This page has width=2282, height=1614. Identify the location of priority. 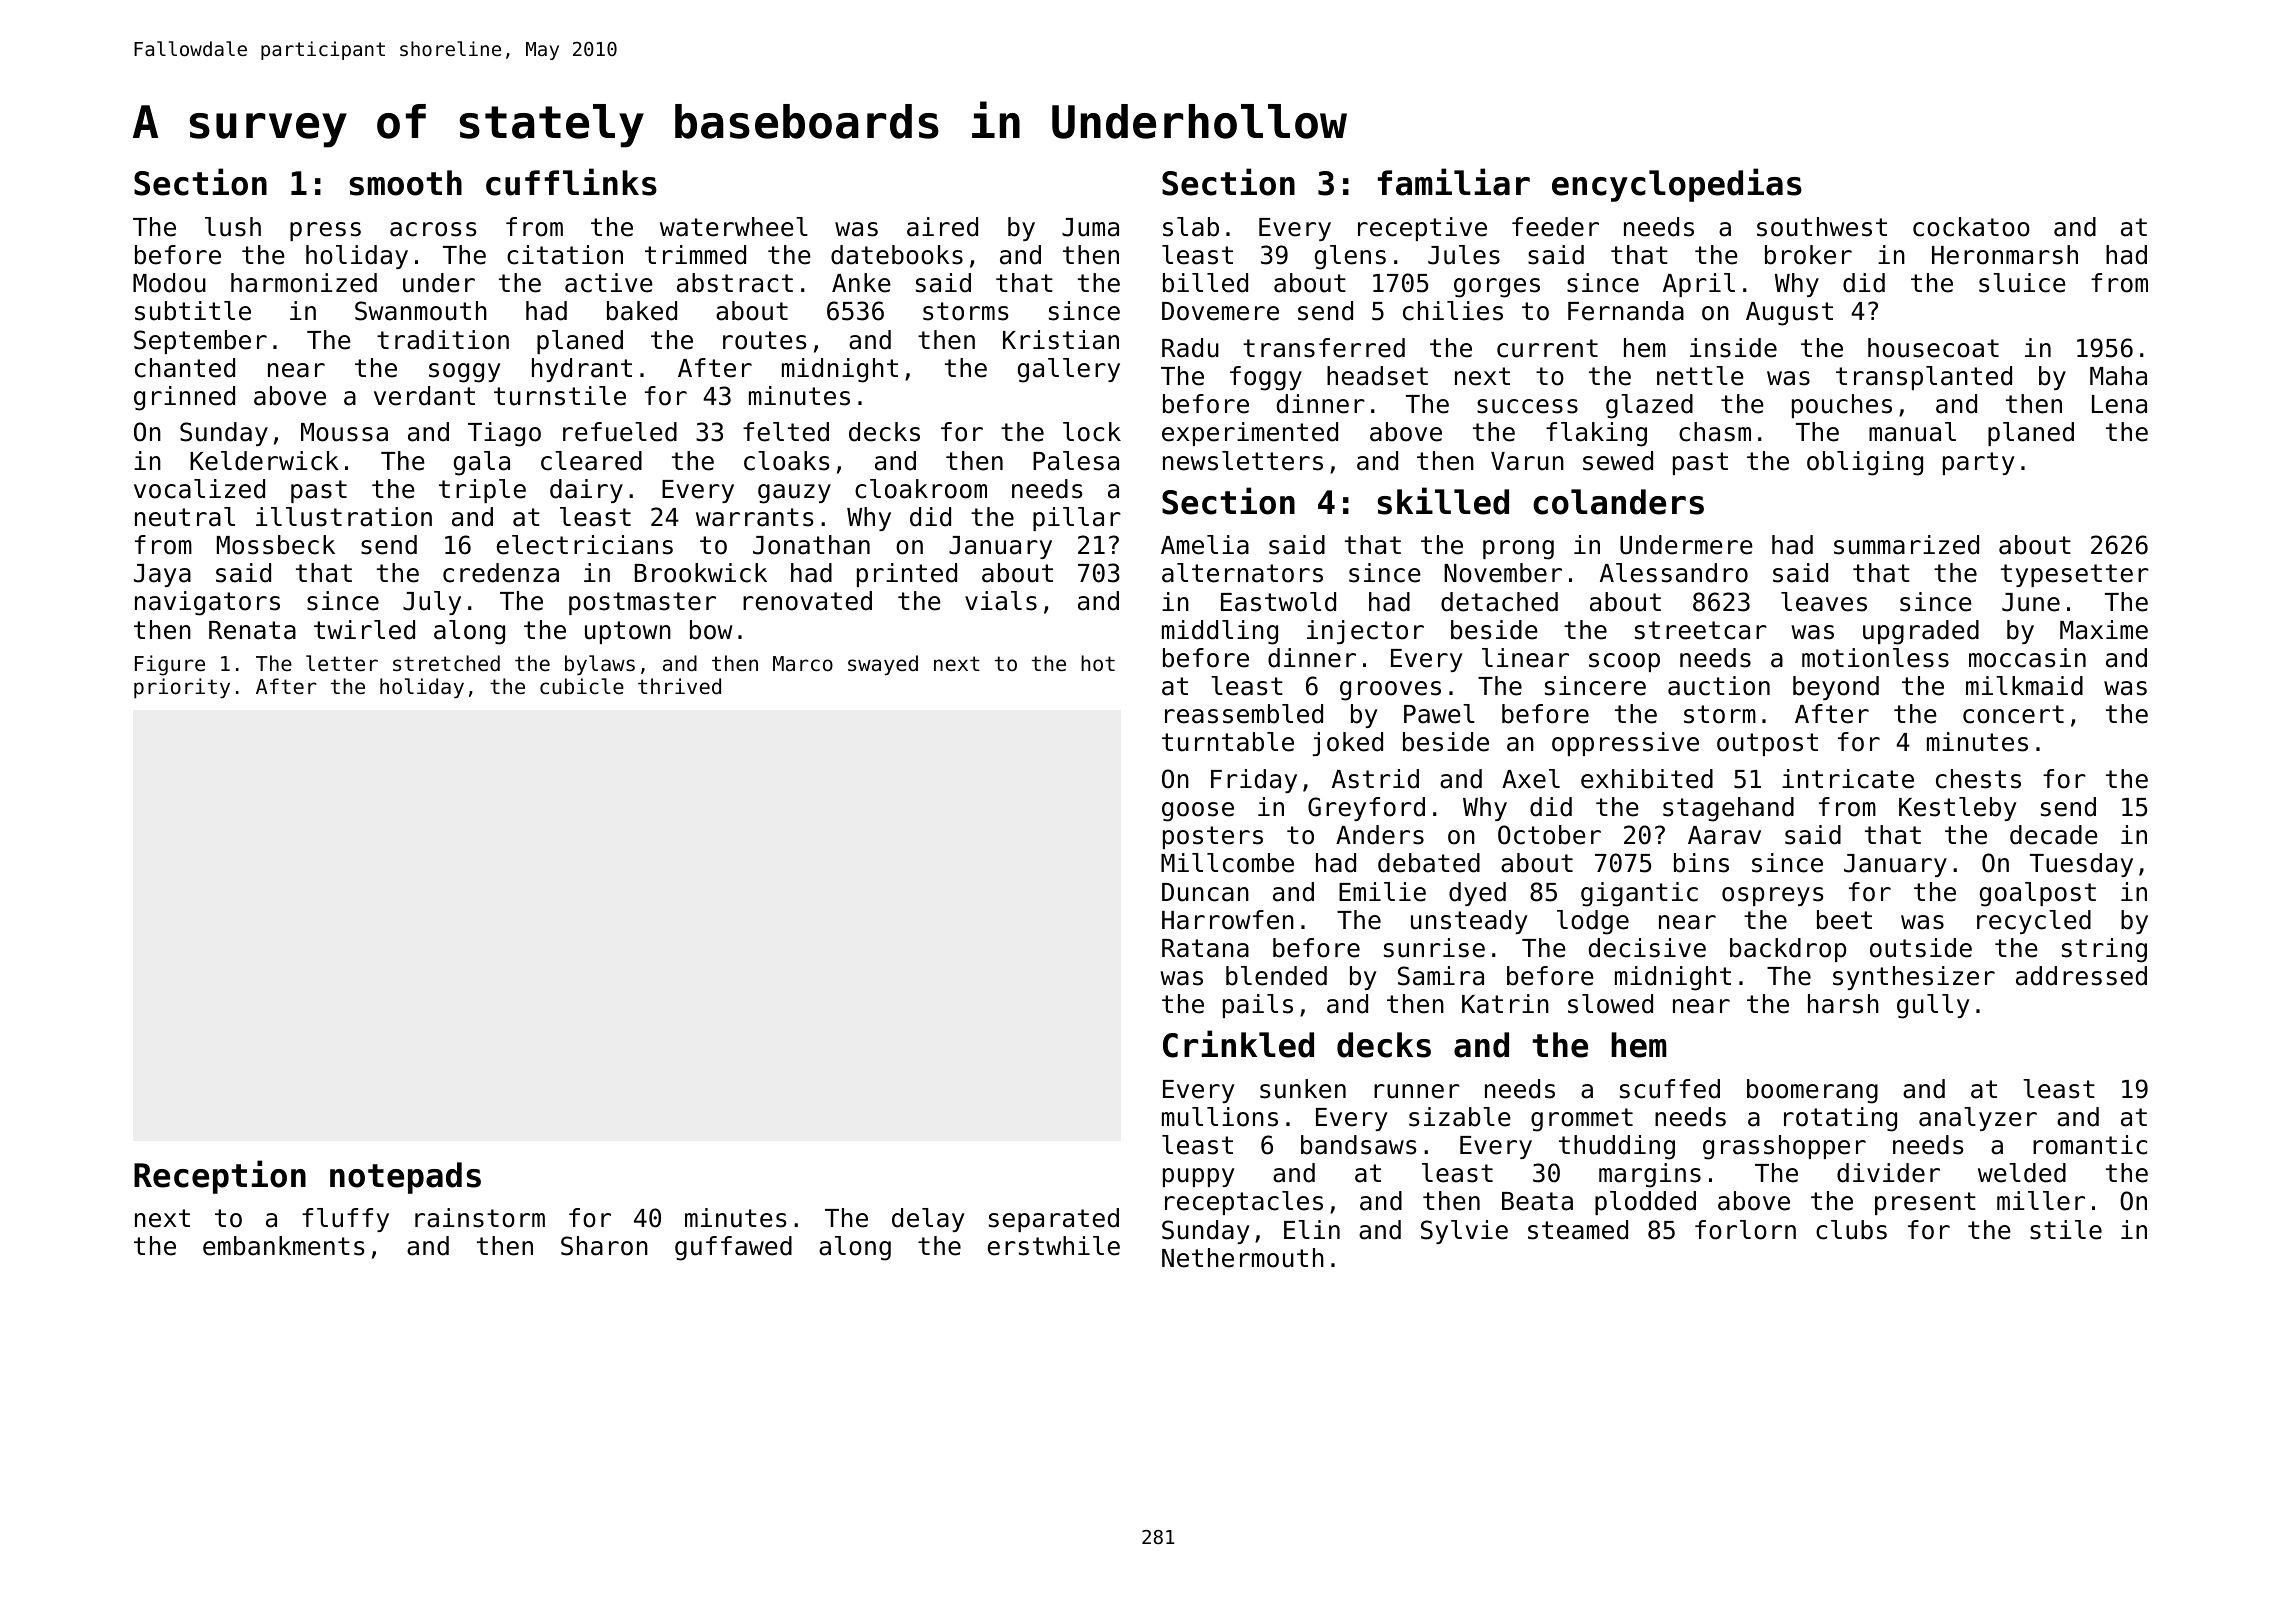
(182, 688).
